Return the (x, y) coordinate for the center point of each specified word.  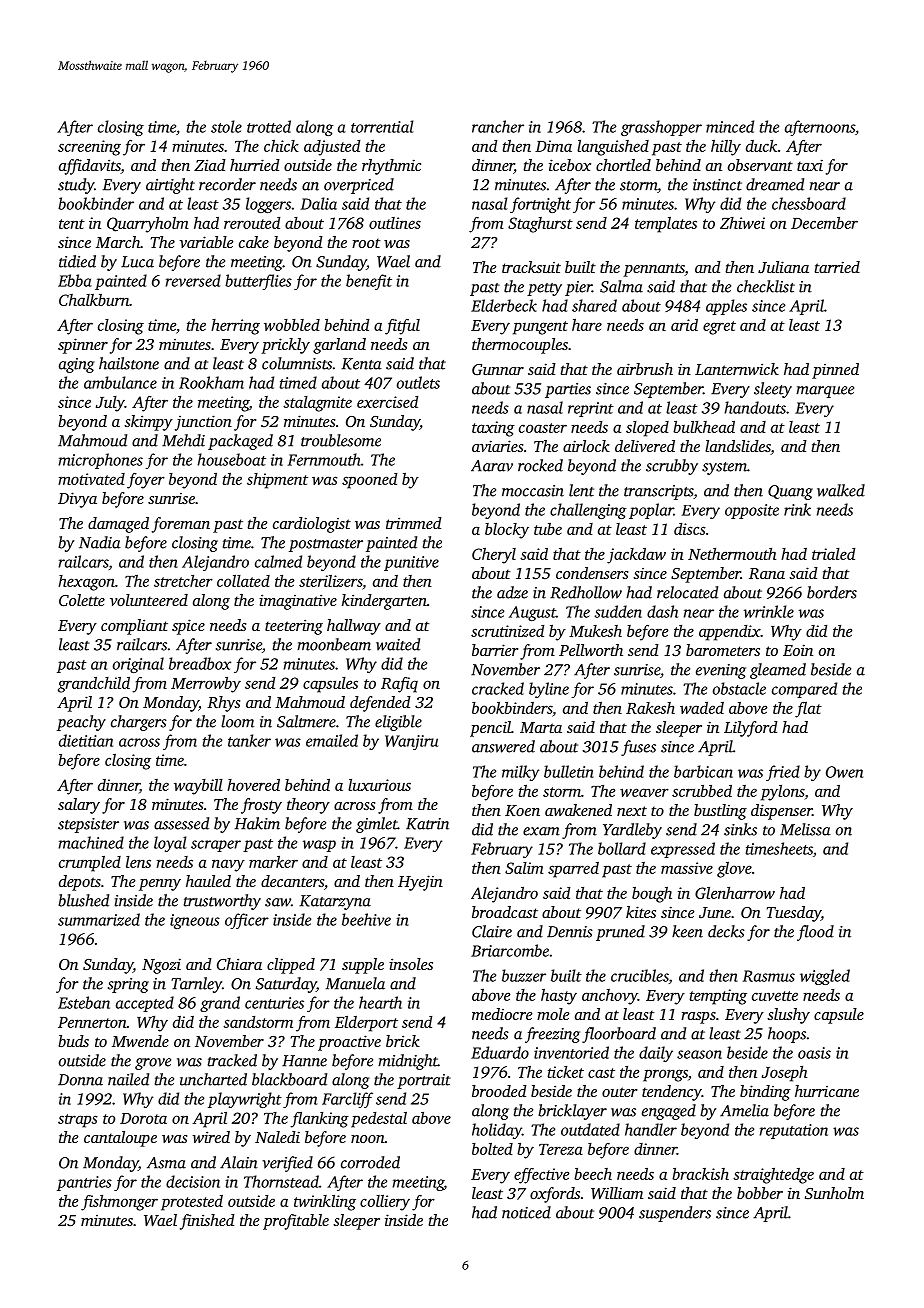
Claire (492, 931)
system (724, 468)
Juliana (783, 267)
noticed (526, 1212)
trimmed (414, 523)
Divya (77, 500)
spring (128, 985)
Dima (553, 146)
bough (652, 894)
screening (89, 148)
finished (207, 1222)
